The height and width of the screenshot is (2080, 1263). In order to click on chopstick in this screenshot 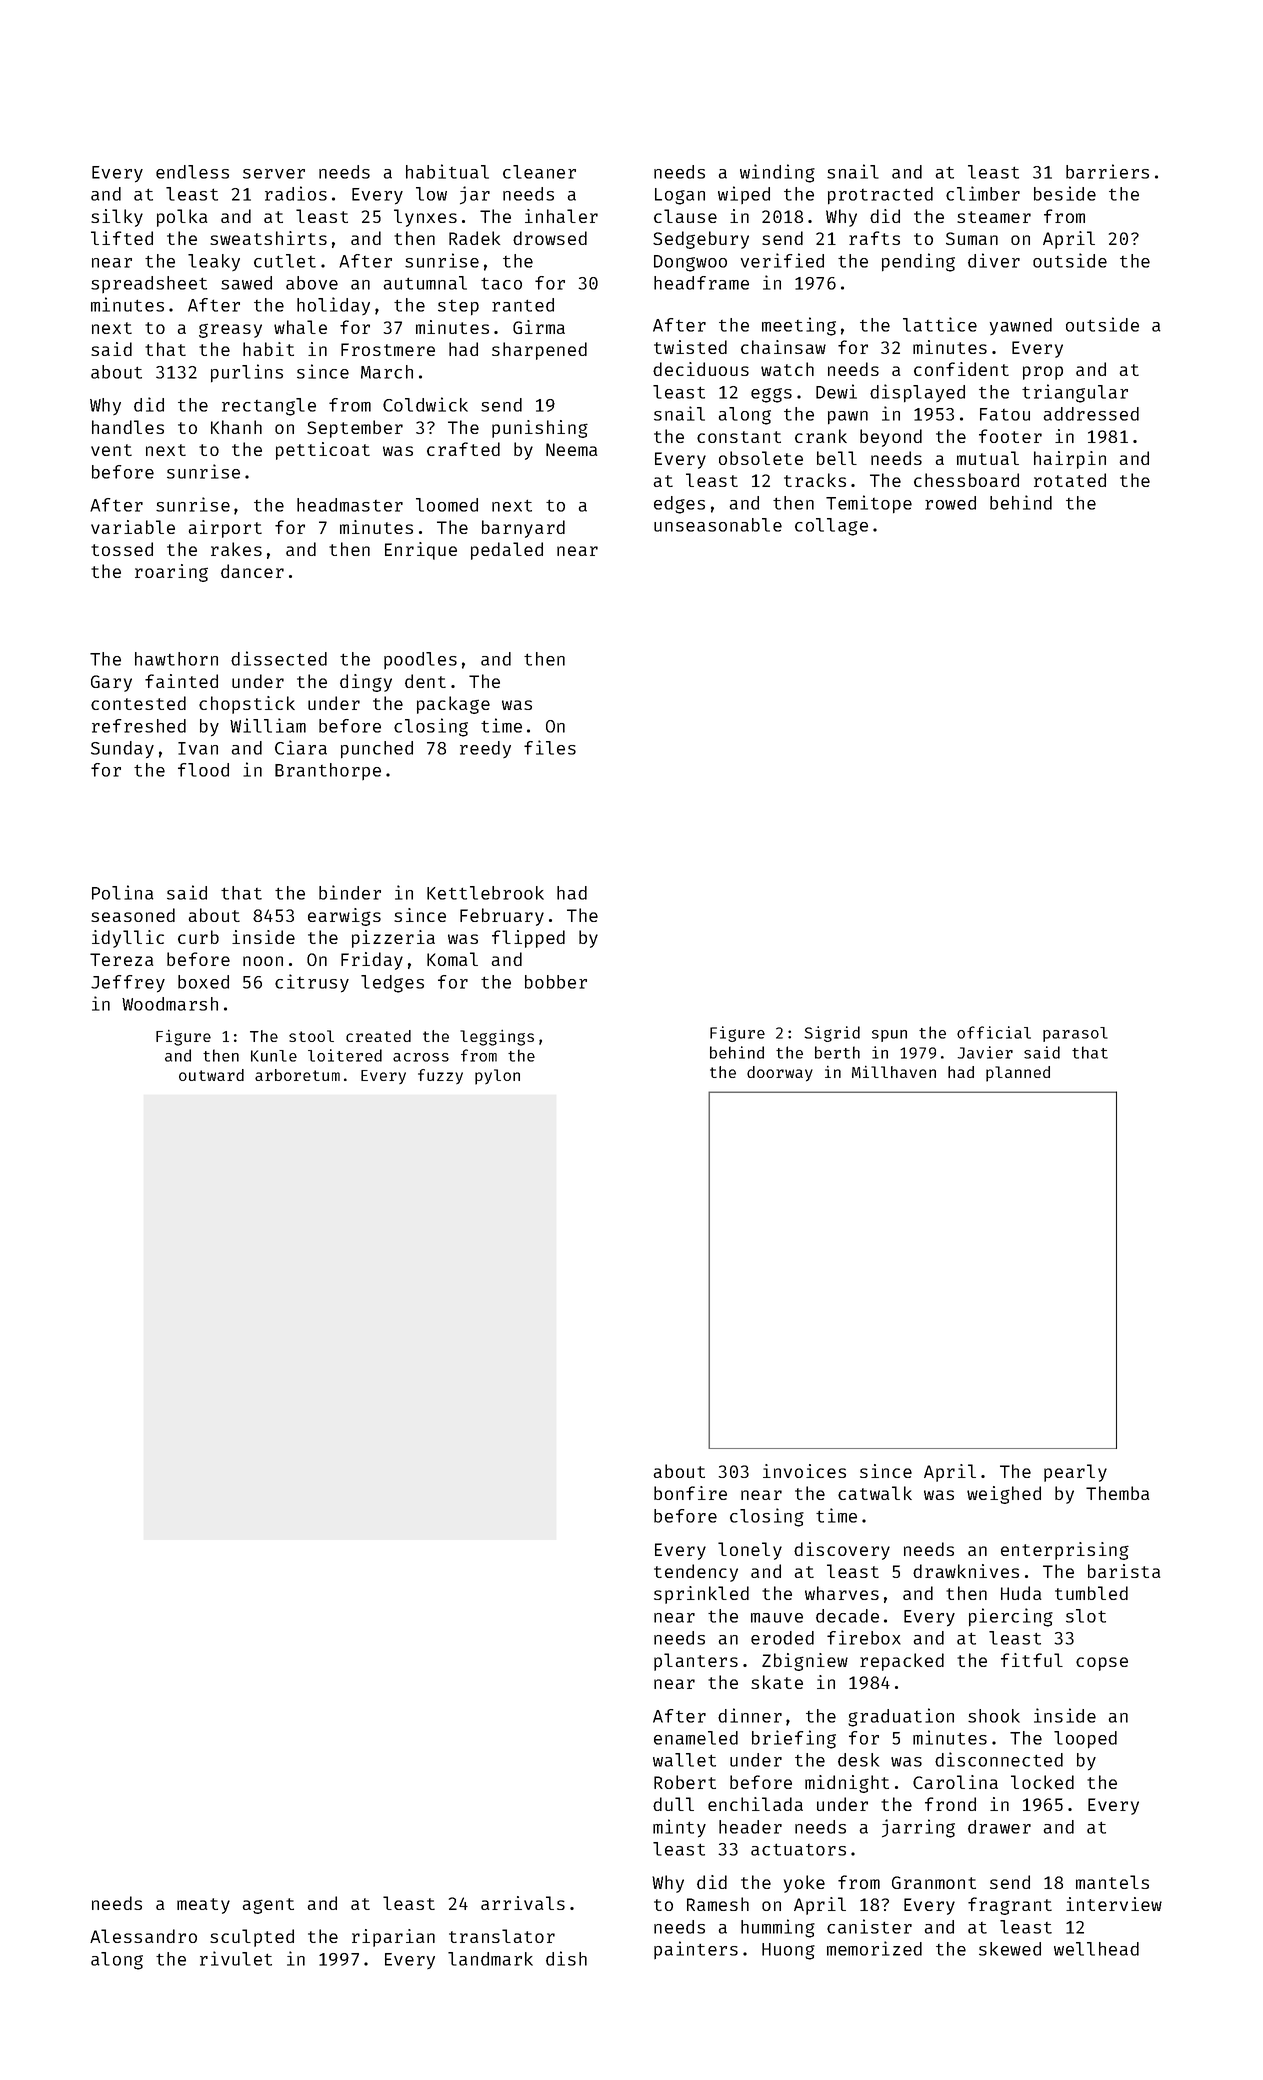, I will do `click(247, 705)`.
